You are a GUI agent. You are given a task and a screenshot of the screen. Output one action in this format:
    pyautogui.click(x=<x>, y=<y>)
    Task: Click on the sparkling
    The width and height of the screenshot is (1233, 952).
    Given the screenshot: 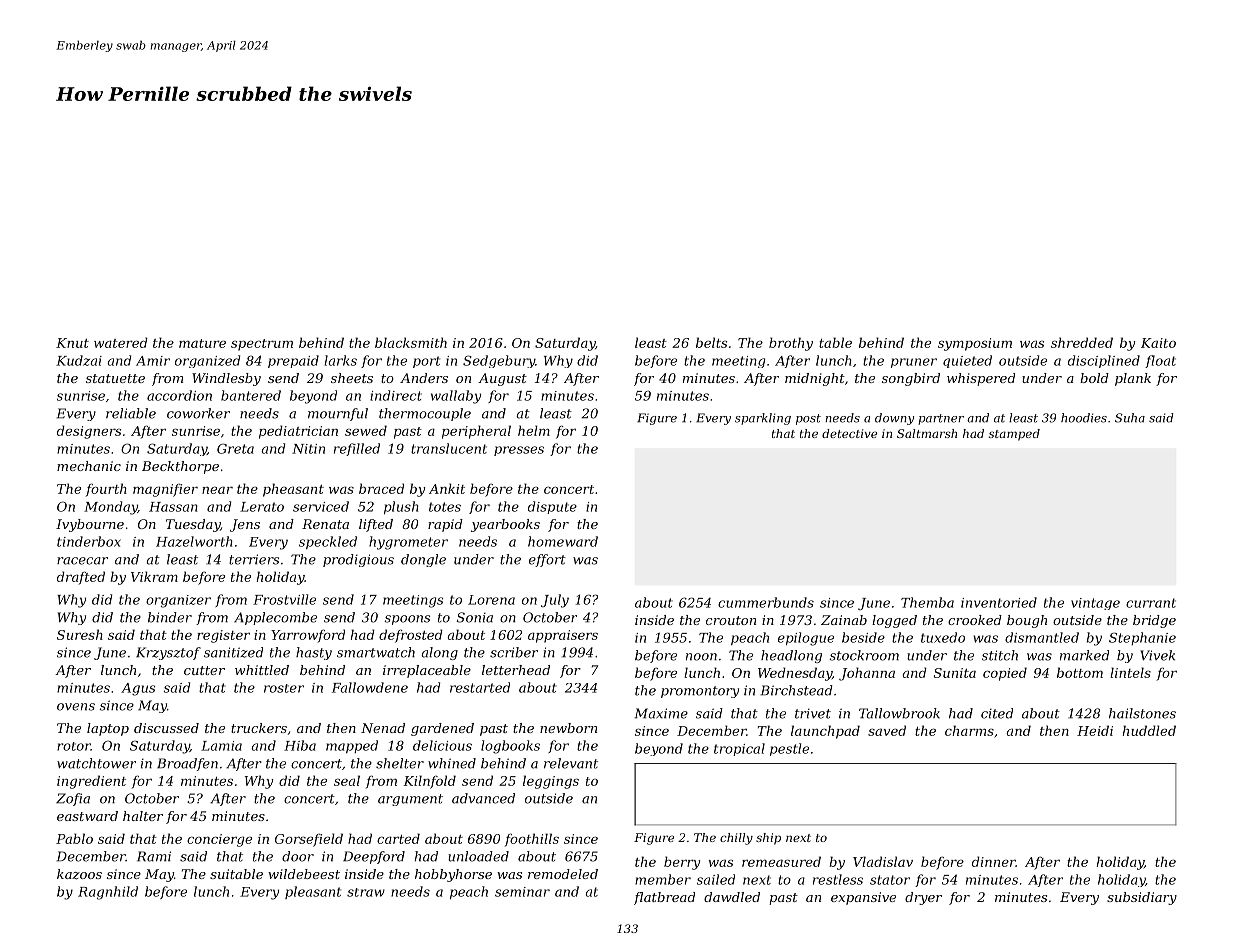 What is the action you would take?
    pyautogui.click(x=763, y=419)
